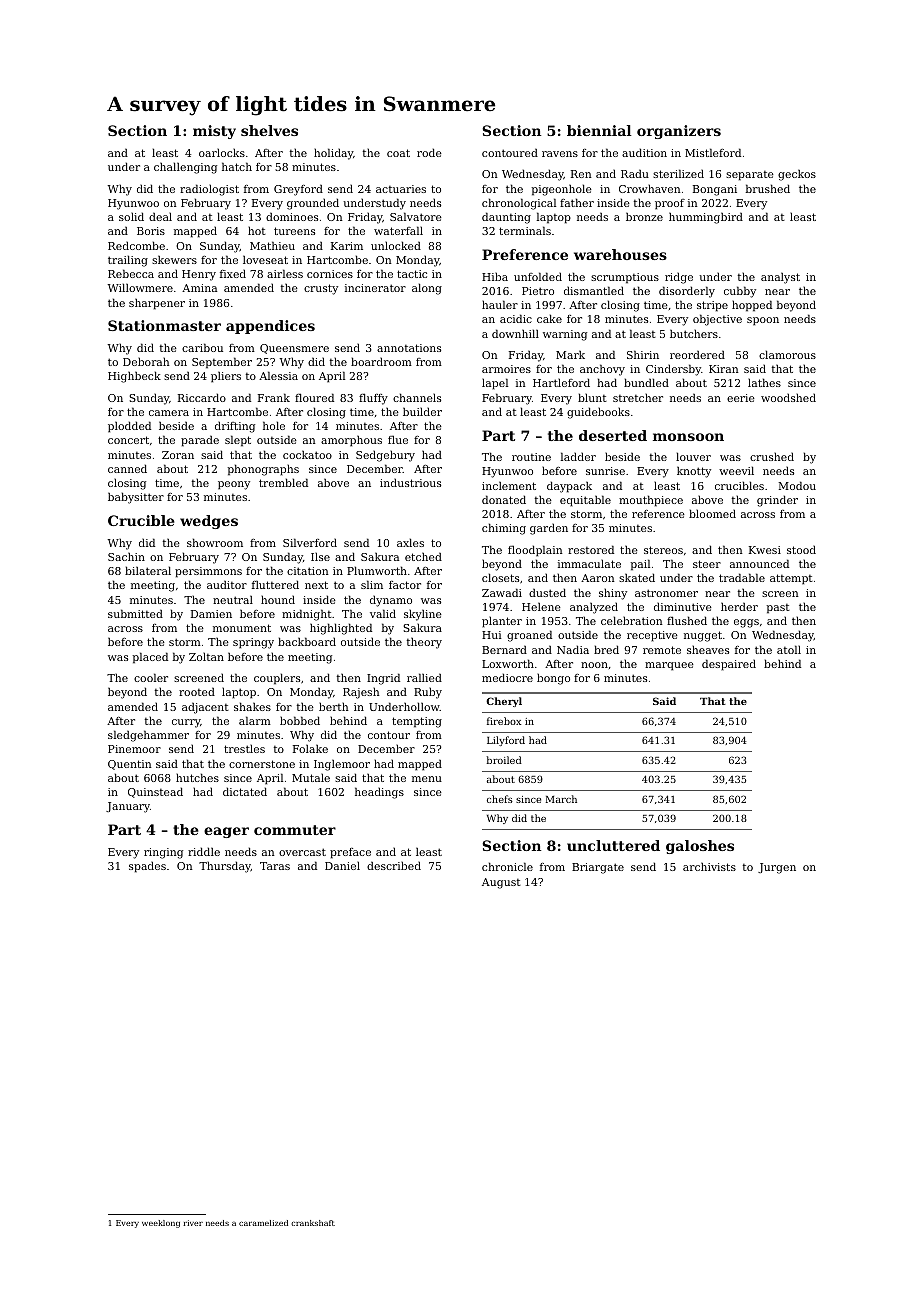  What do you see at coordinates (501, 883) in the page?
I see `August` at bounding box center [501, 883].
